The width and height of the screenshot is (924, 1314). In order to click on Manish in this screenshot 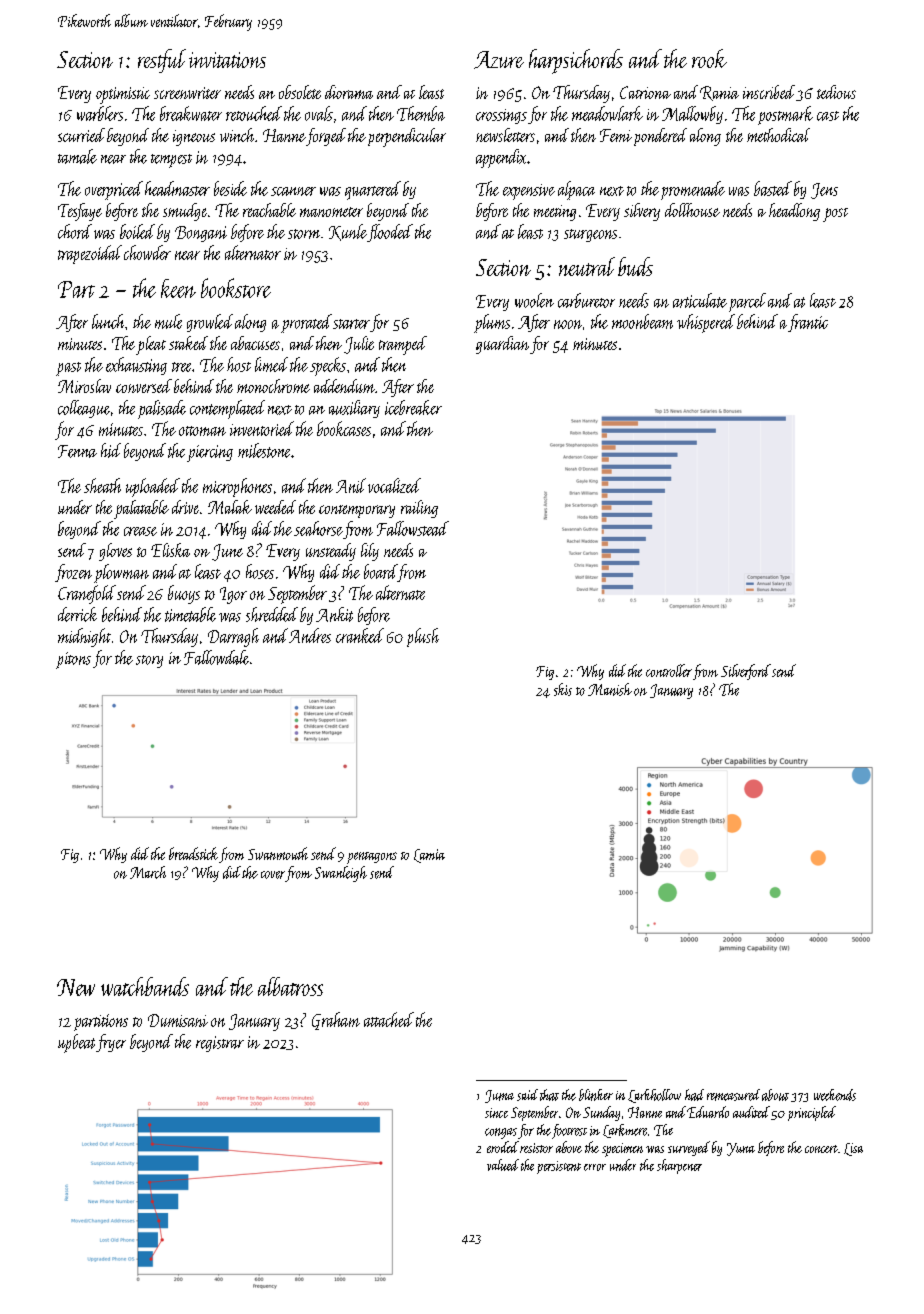, I will do `click(610, 689)`.
